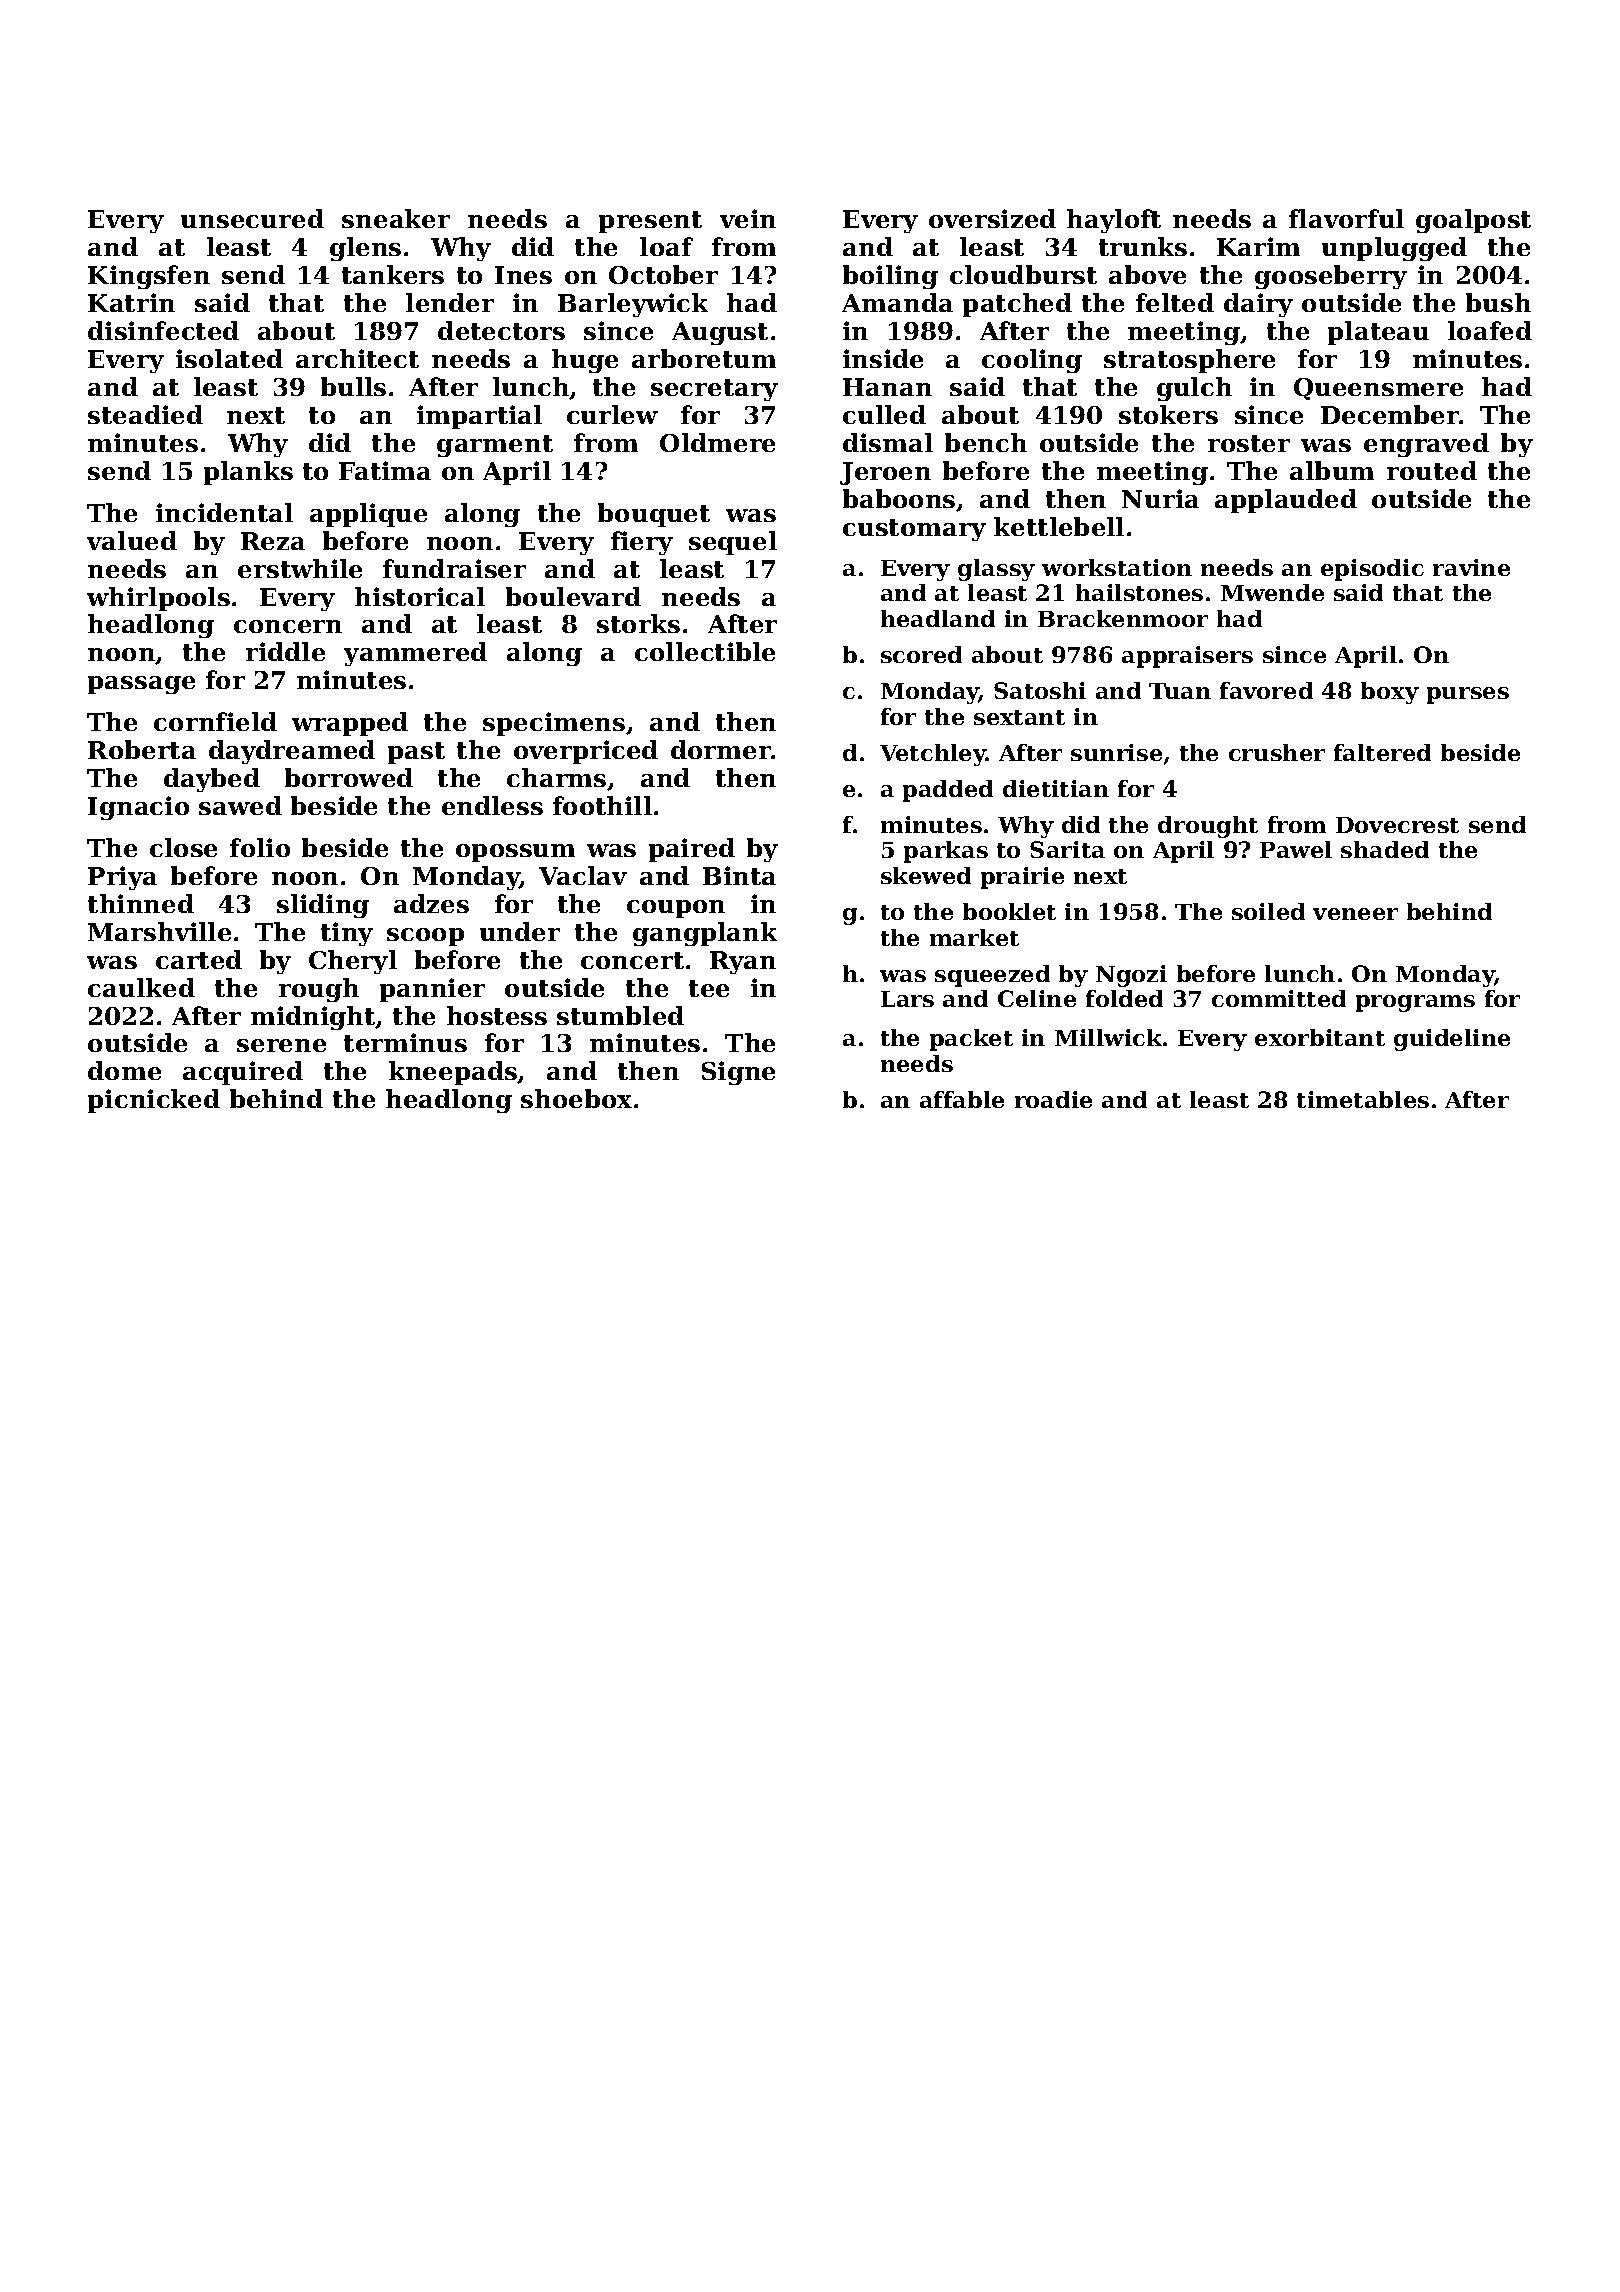 This screenshot has height=2292, width=1620. What do you see at coordinates (705, 651) in the screenshot?
I see `collectible` at bounding box center [705, 651].
